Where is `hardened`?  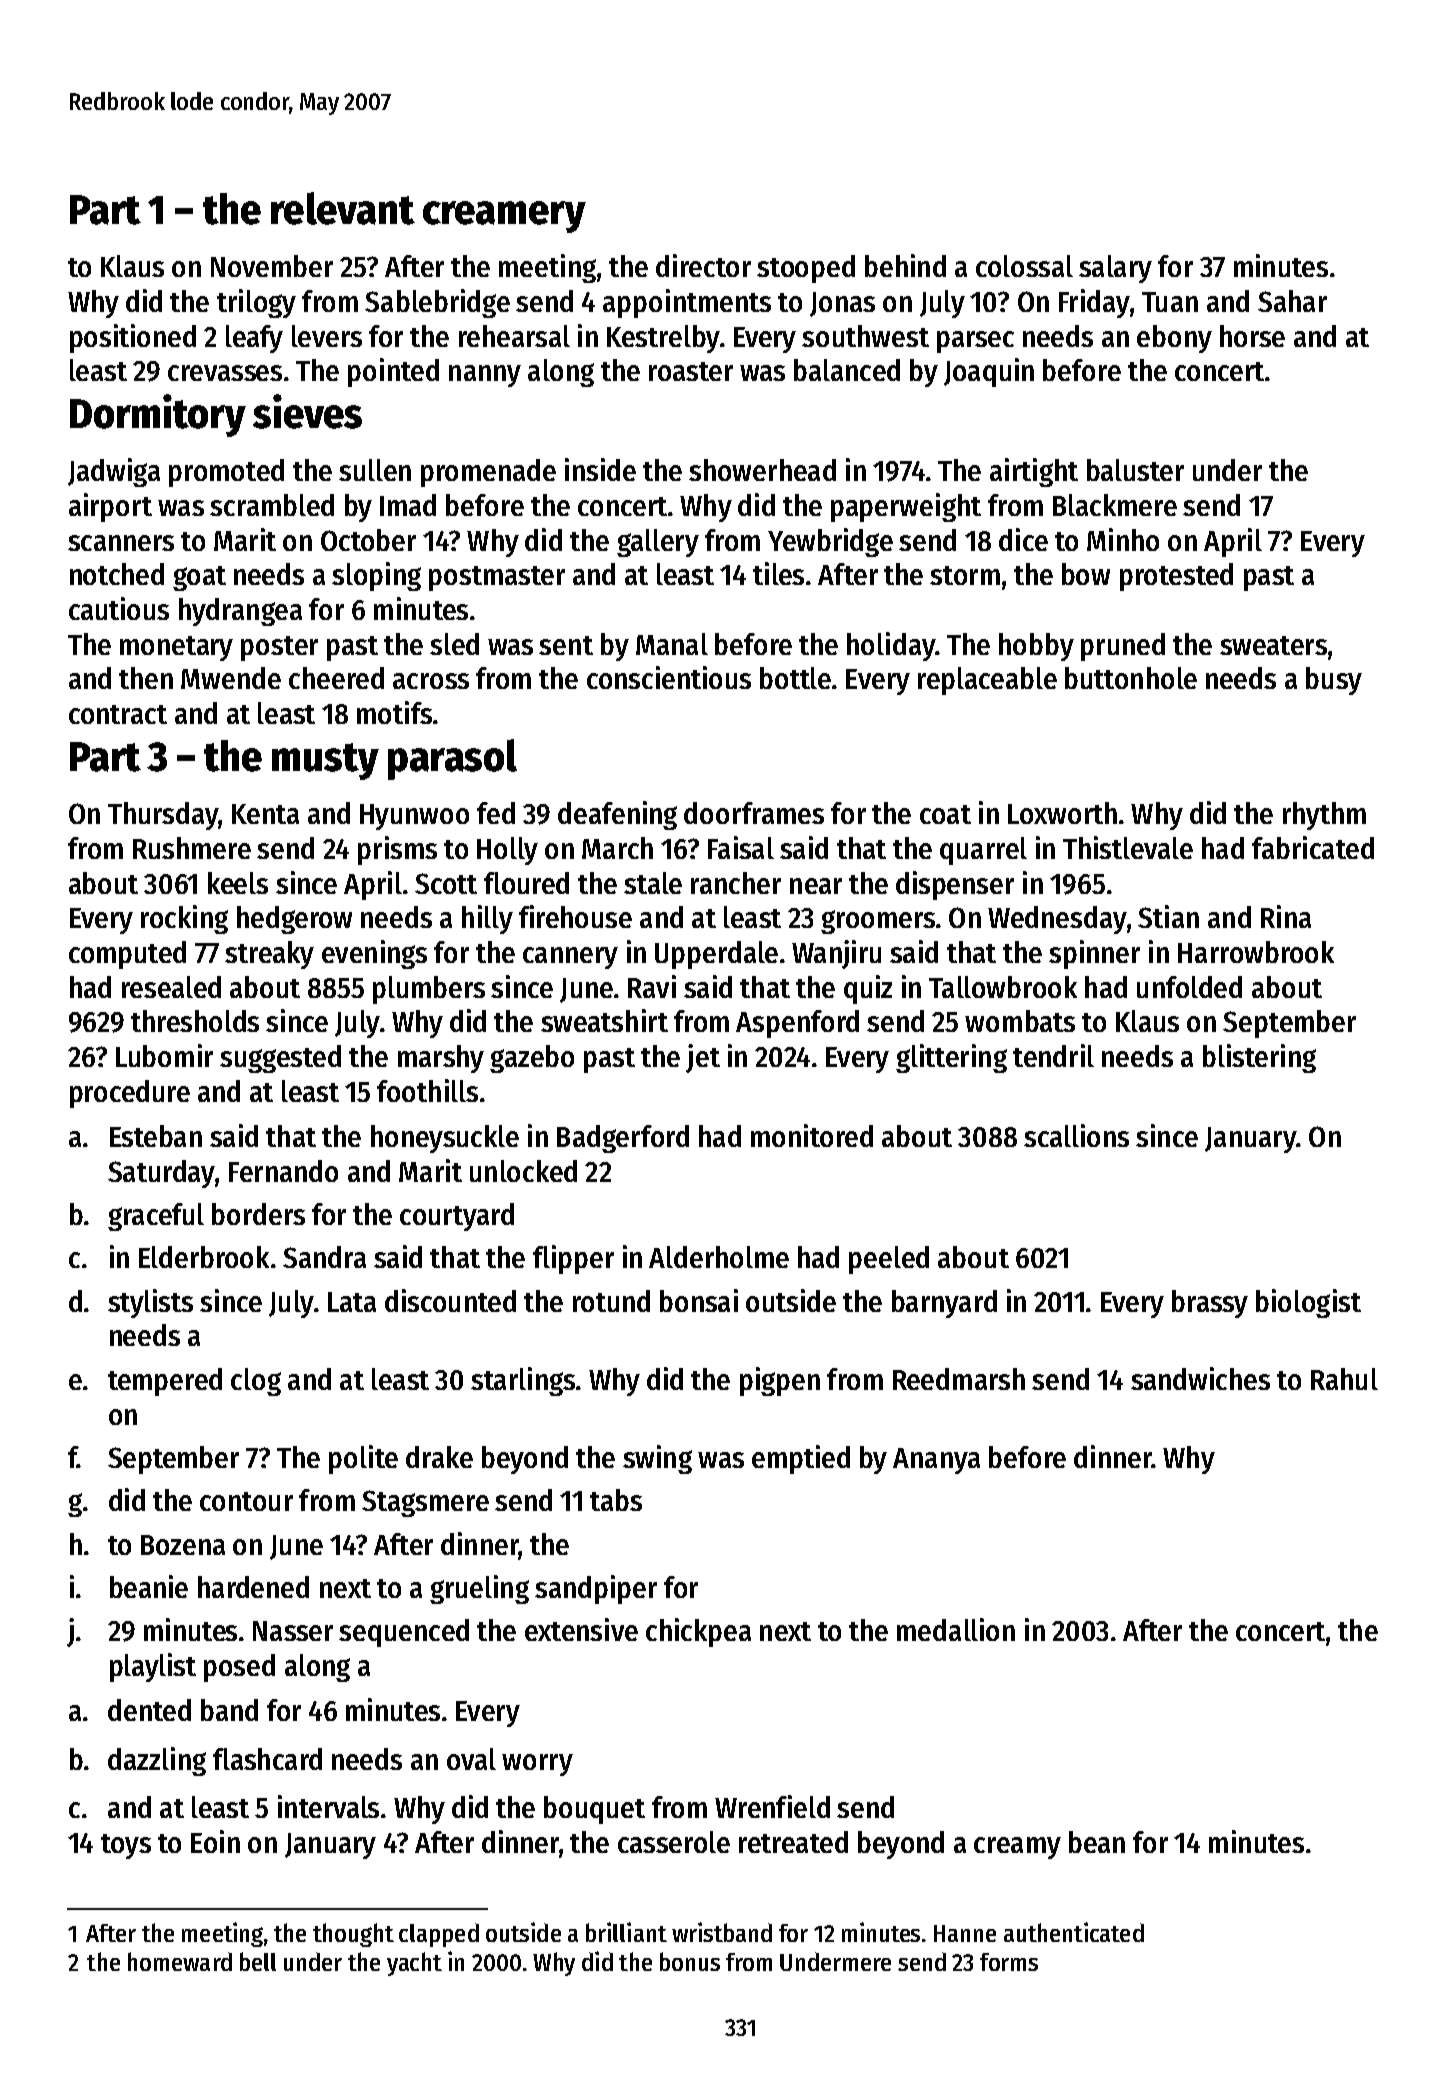
hardened is located at coordinates (253, 1587).
